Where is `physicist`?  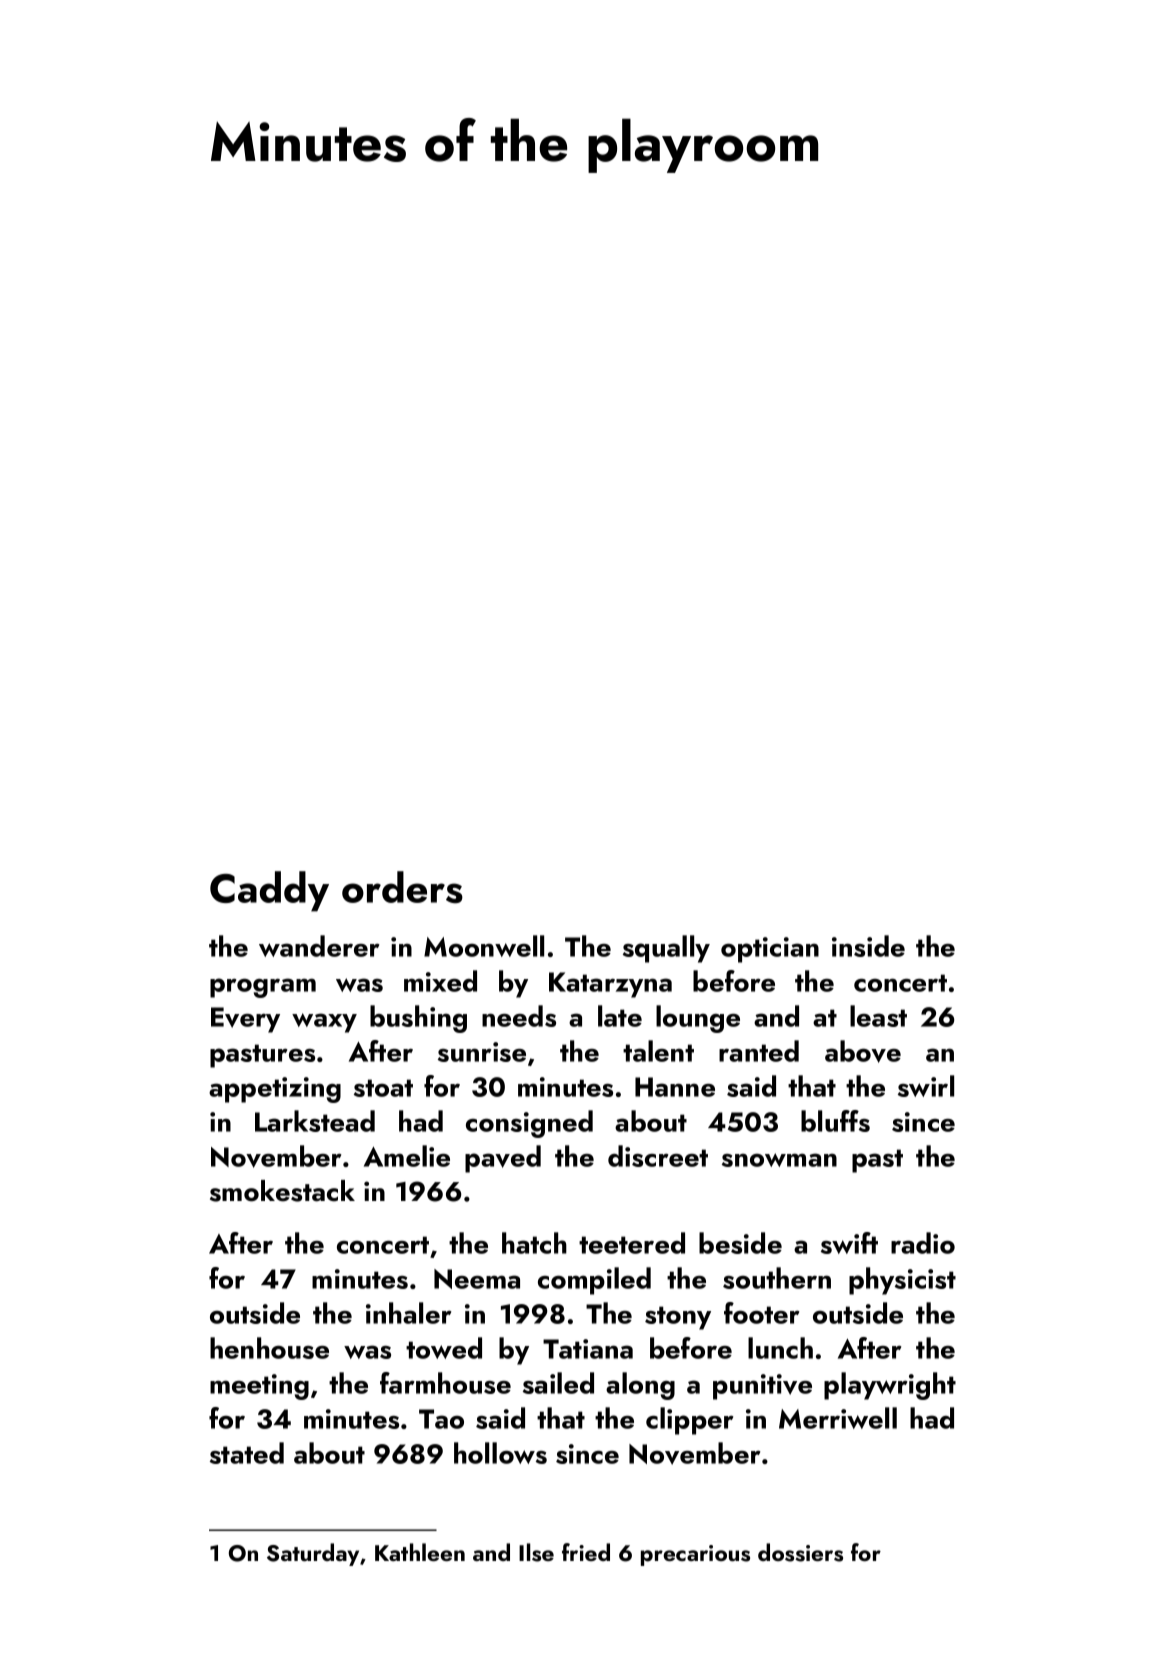
physicist is located at coordinates (902, 1281).
